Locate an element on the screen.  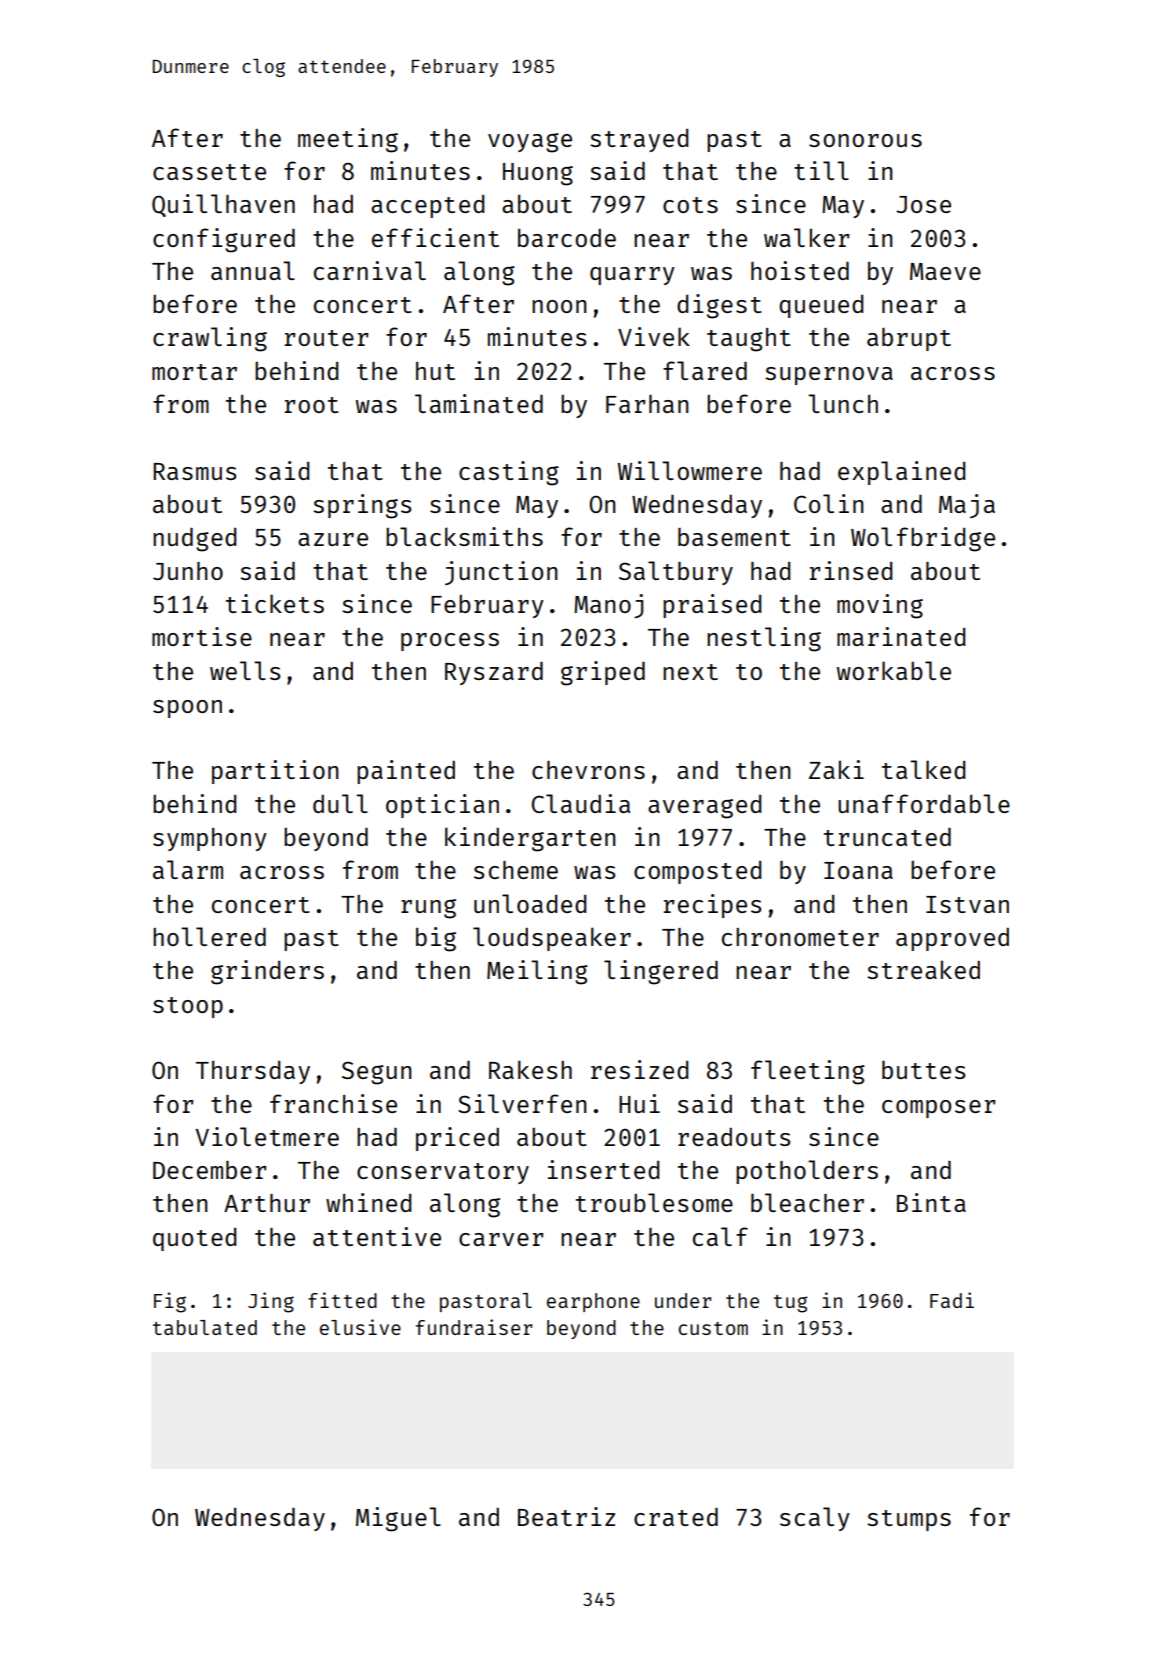
efficient is located at coordinates (435, 237).
